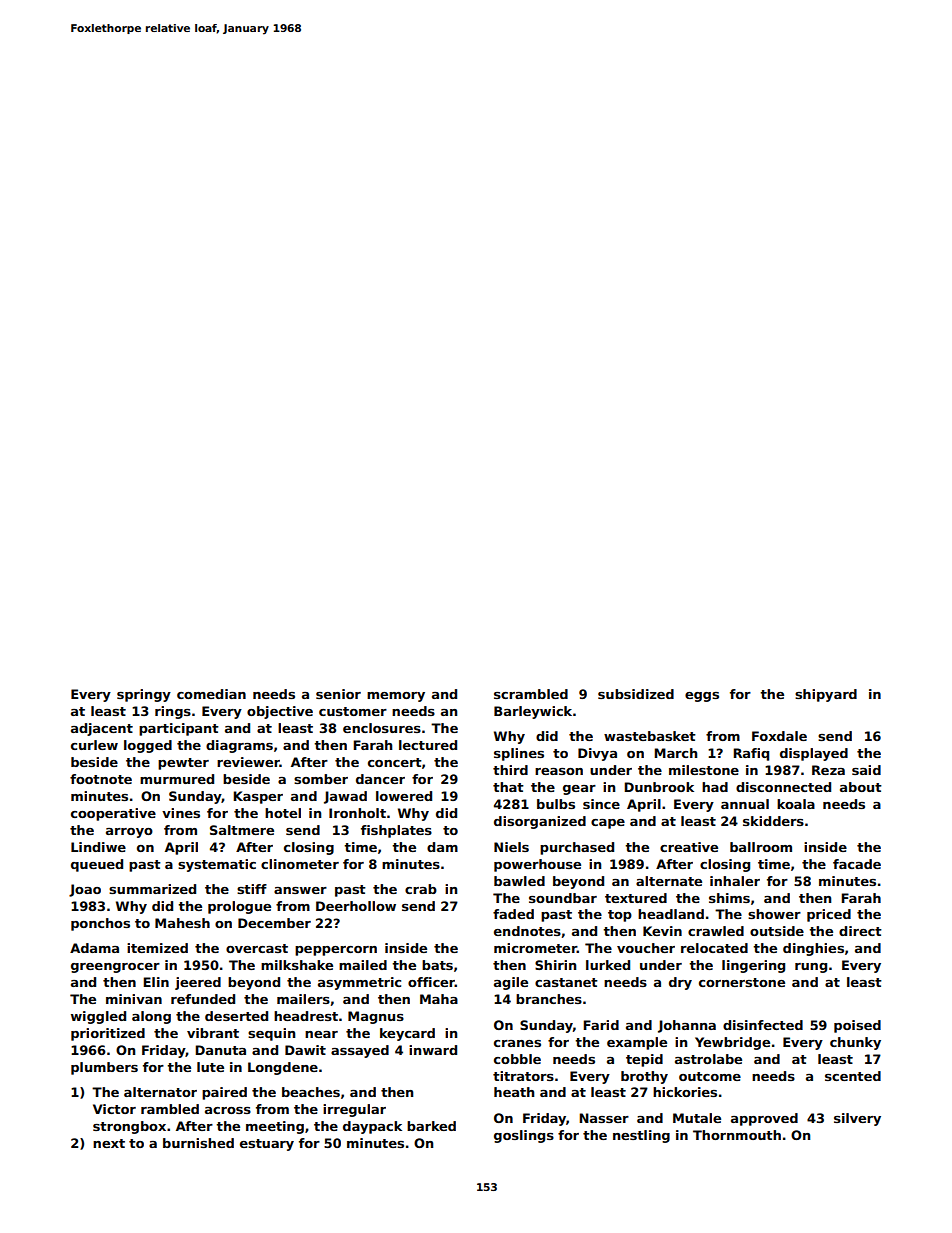  I want to click on fishplates, so click(396, 831).
